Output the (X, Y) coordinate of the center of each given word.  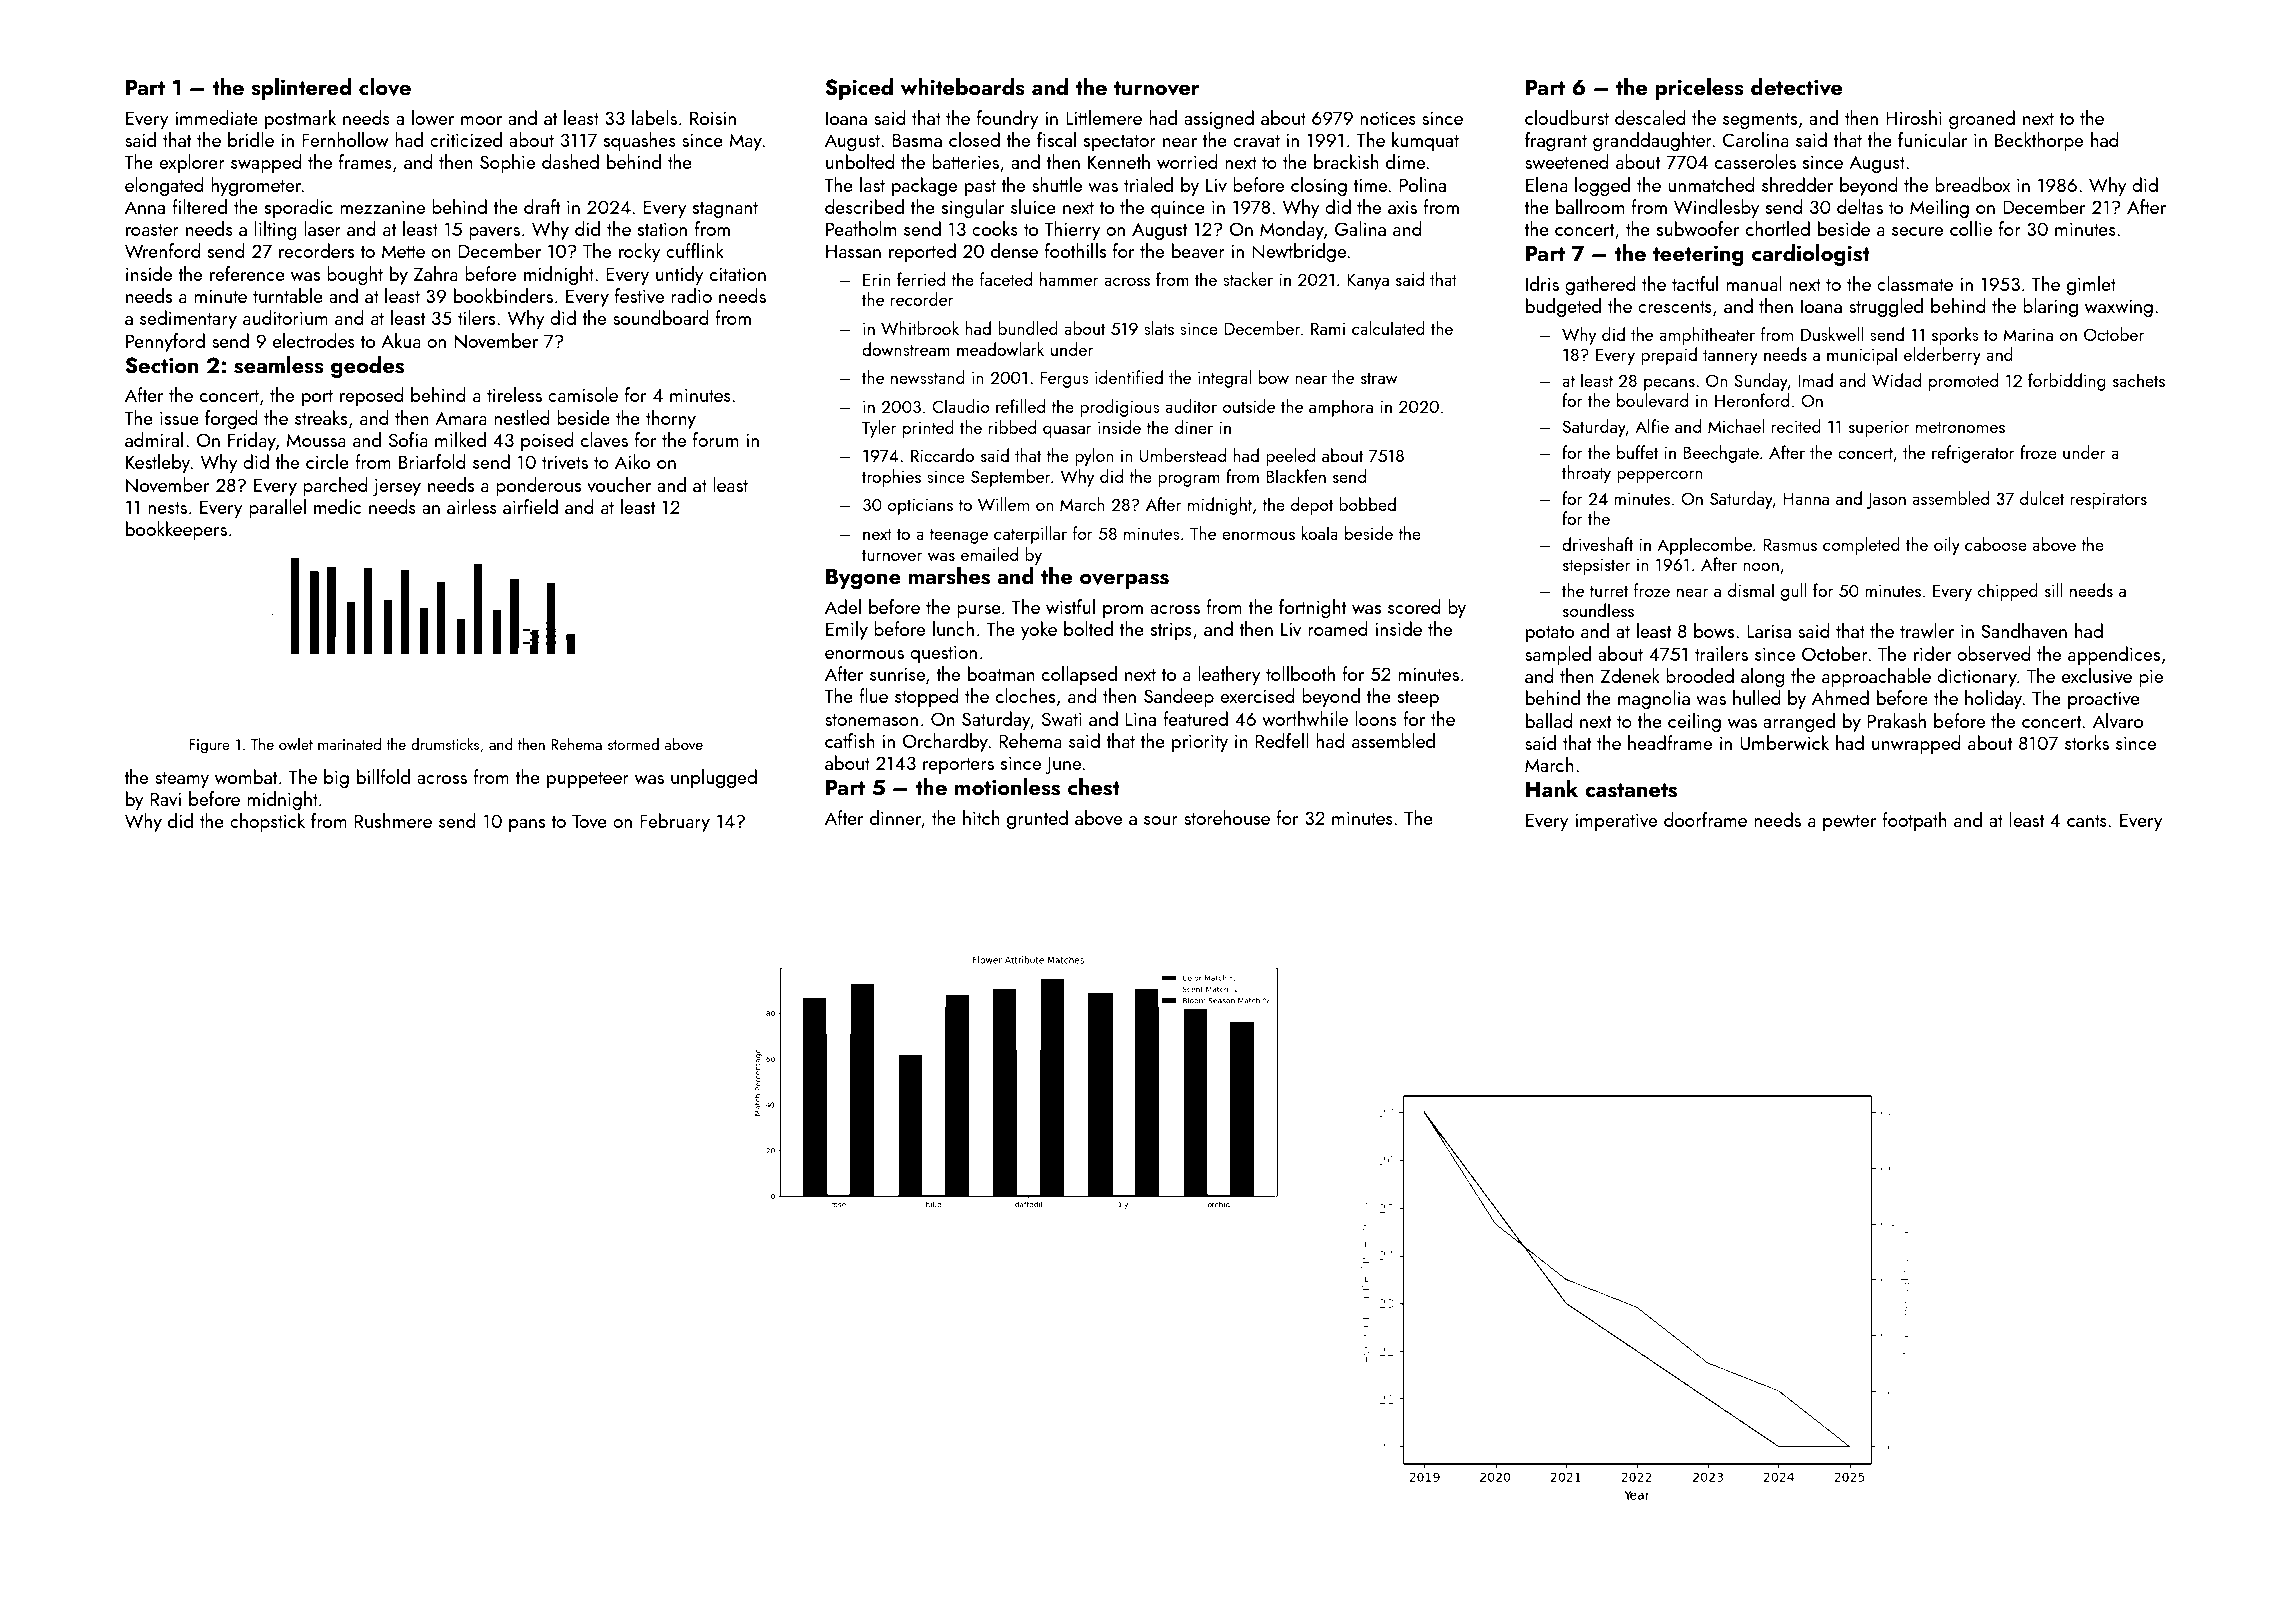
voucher (619, 484)
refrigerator (1973, 454)
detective (1796, 87)
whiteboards (962, 87)
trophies (891, 478)
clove (385, 87)
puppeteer (588, 780)
